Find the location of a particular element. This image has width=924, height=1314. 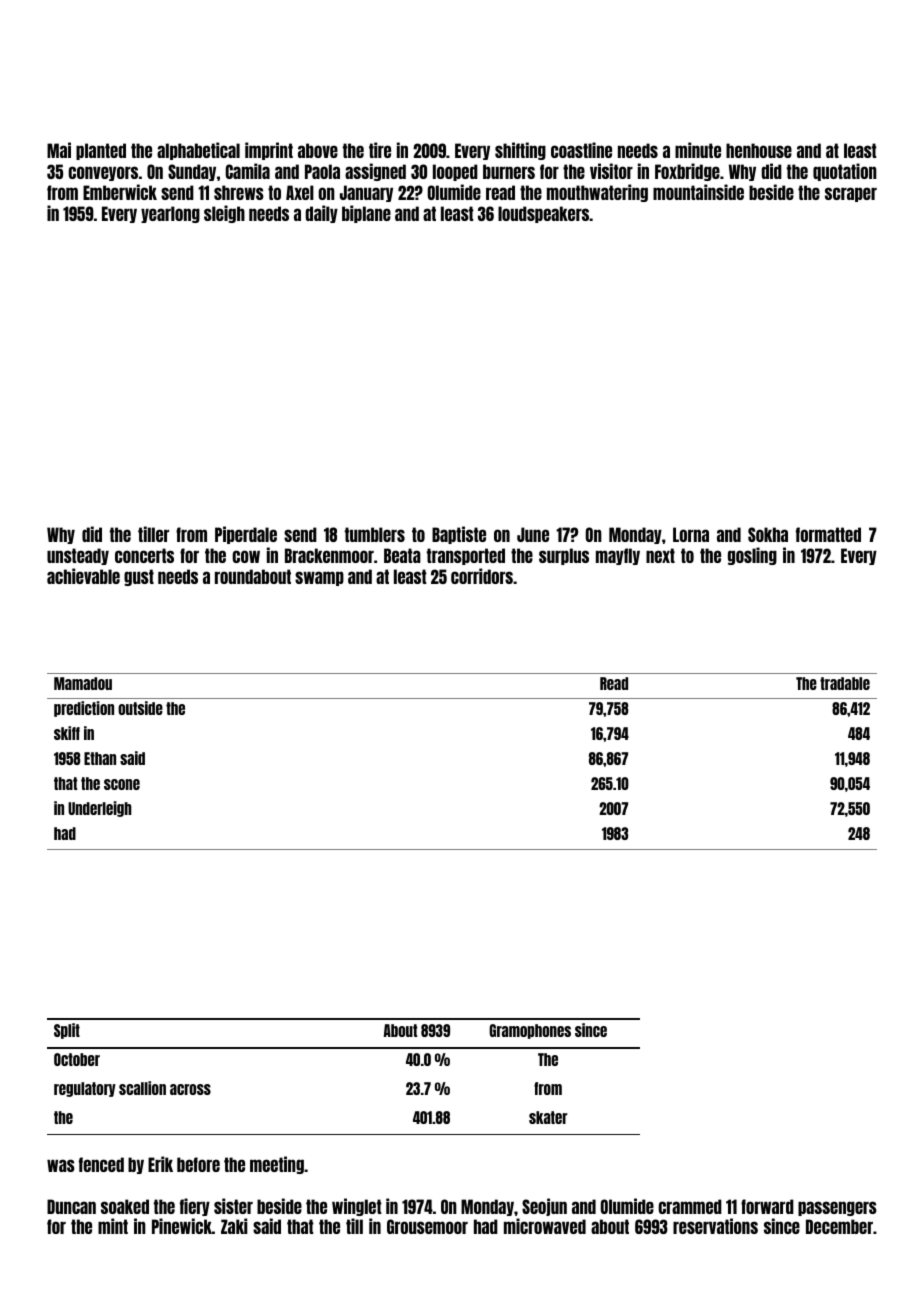

Lorna is located at coordinates (691, 534).
